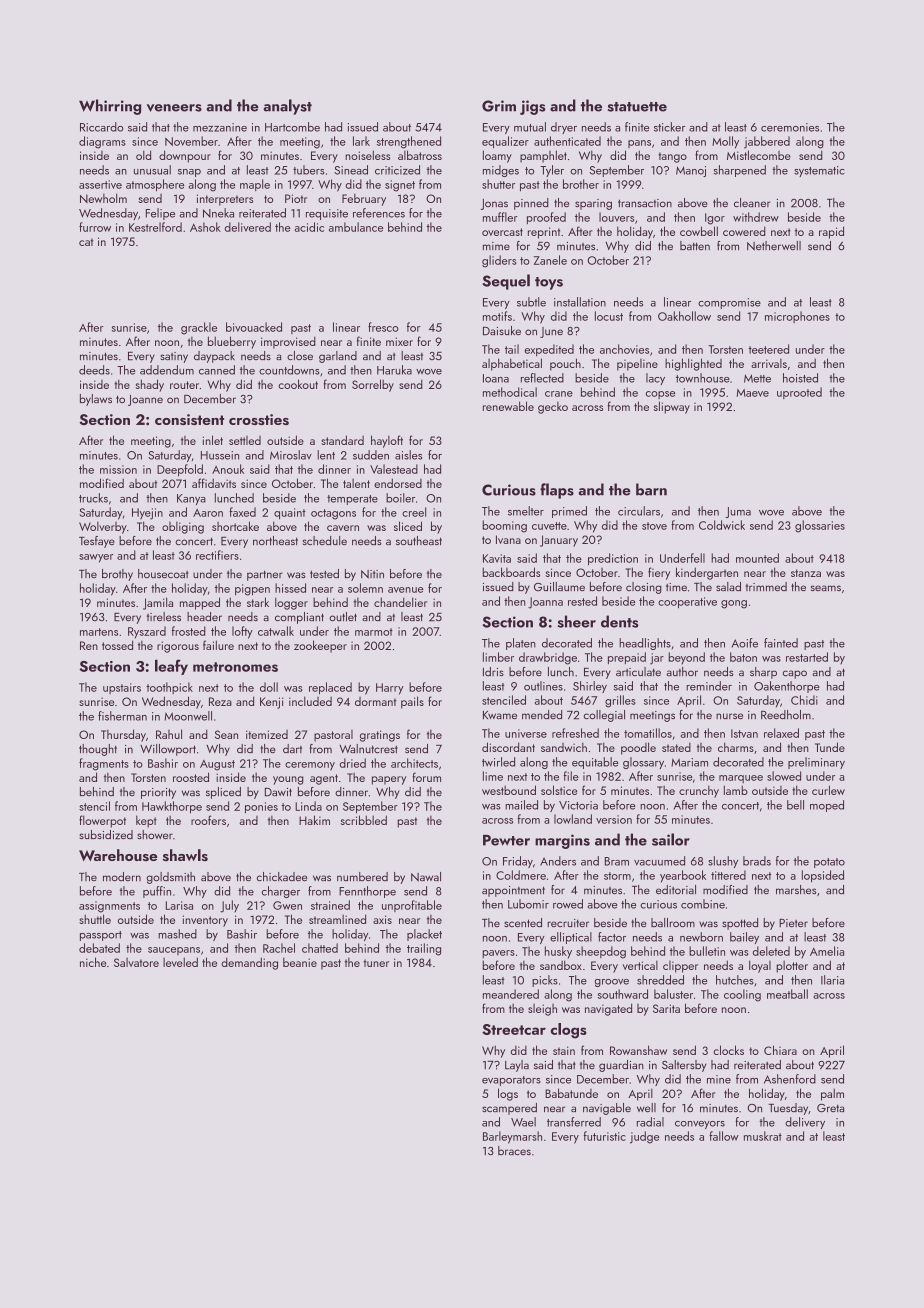  I want to click on analyst, so click(287, 107).
